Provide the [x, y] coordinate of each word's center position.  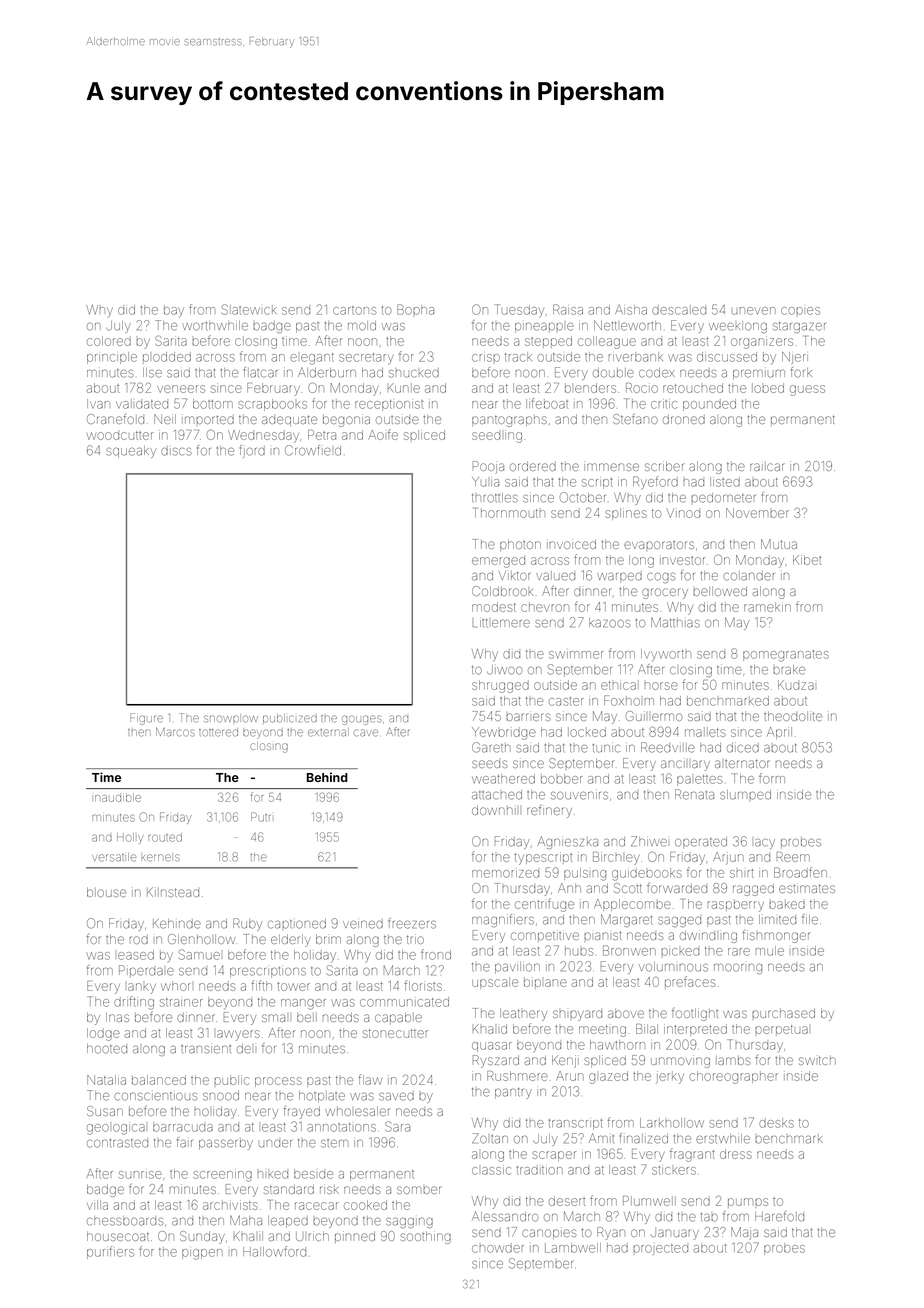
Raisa [568, 309]
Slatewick [249, 309]
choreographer [733, 1077]
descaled [679, 310]
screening [222, 1176]
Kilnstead [173, 892]
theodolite [793, 716]
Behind [327, 777]
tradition [539, 1170]
